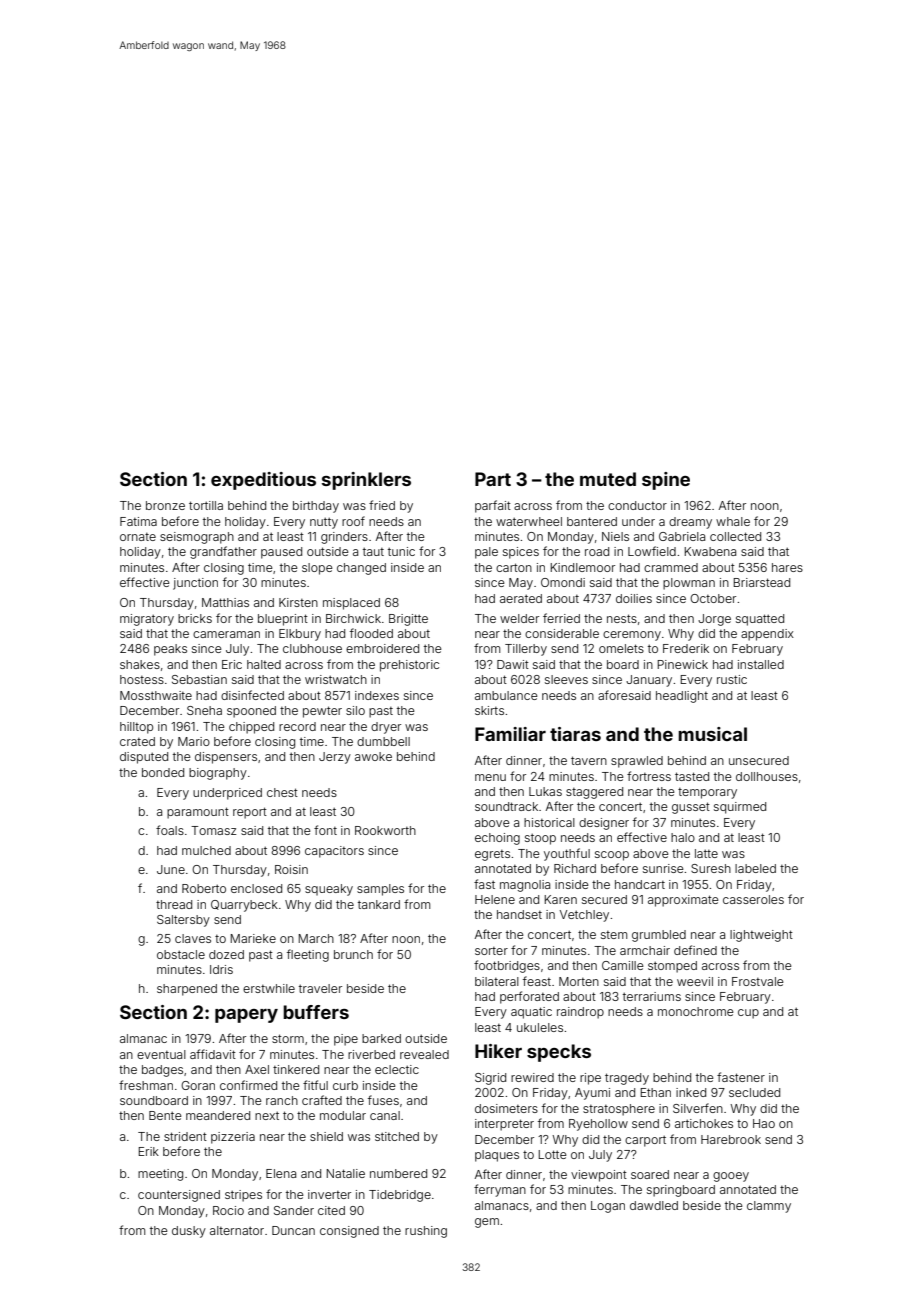 This screenshot has height=1308, width=924. Describe the element at coordinates (761, 936) in the screenshot. I see `lightweight` at that location.
